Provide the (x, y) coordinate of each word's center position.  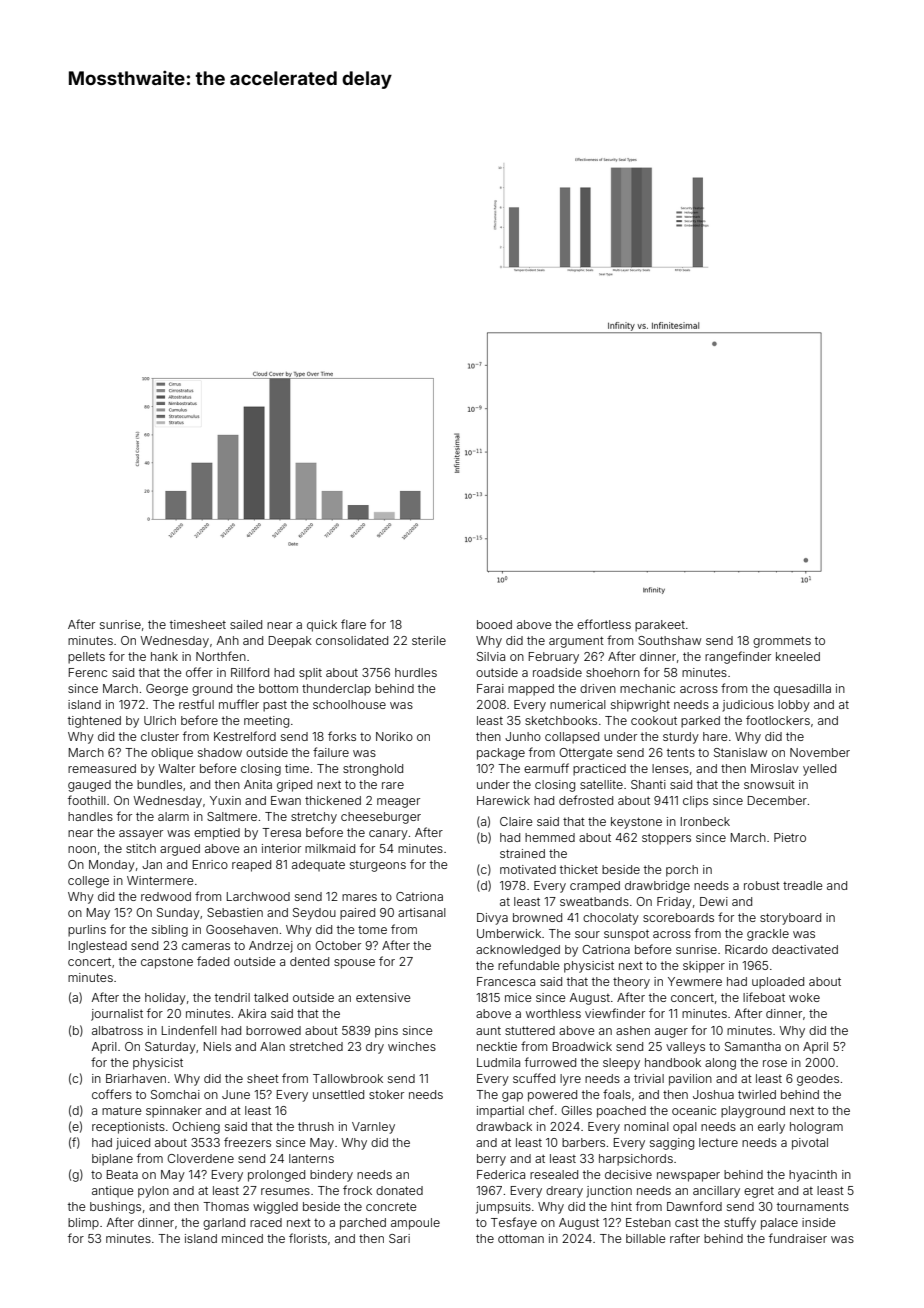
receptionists (128, 1128)
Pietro (790, 837)
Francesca (506, 981)
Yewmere (695, 981)
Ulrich (160, 720)
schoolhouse (349, 704)
